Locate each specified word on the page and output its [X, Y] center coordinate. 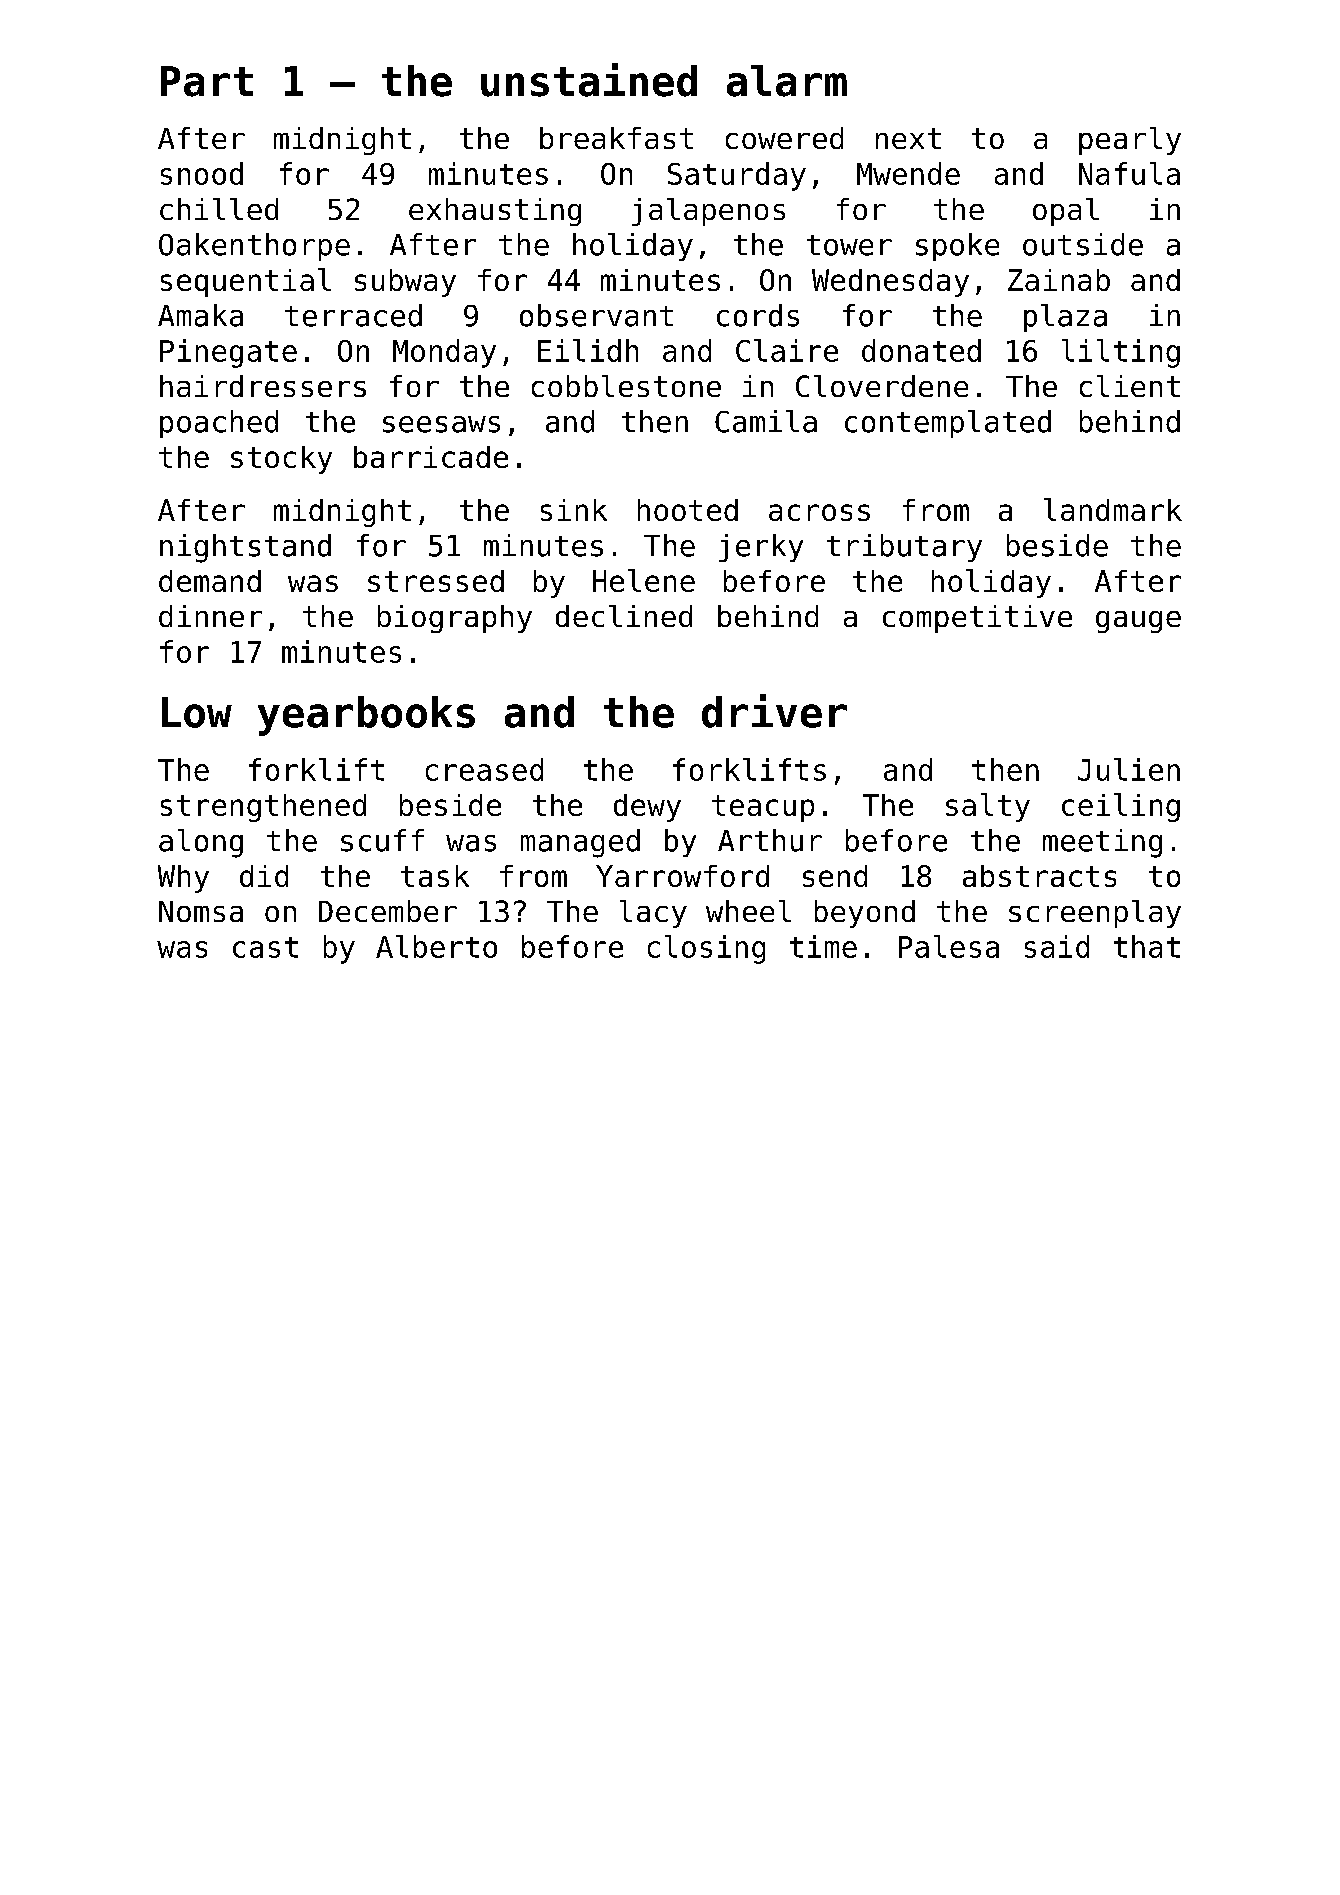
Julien [1129, 769]
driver [774, 711]
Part [207, 81]
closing [706, 949]
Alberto [436, 946]
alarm [787, 81]
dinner [210, 616]
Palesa [949, 946]
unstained [589, 80]
